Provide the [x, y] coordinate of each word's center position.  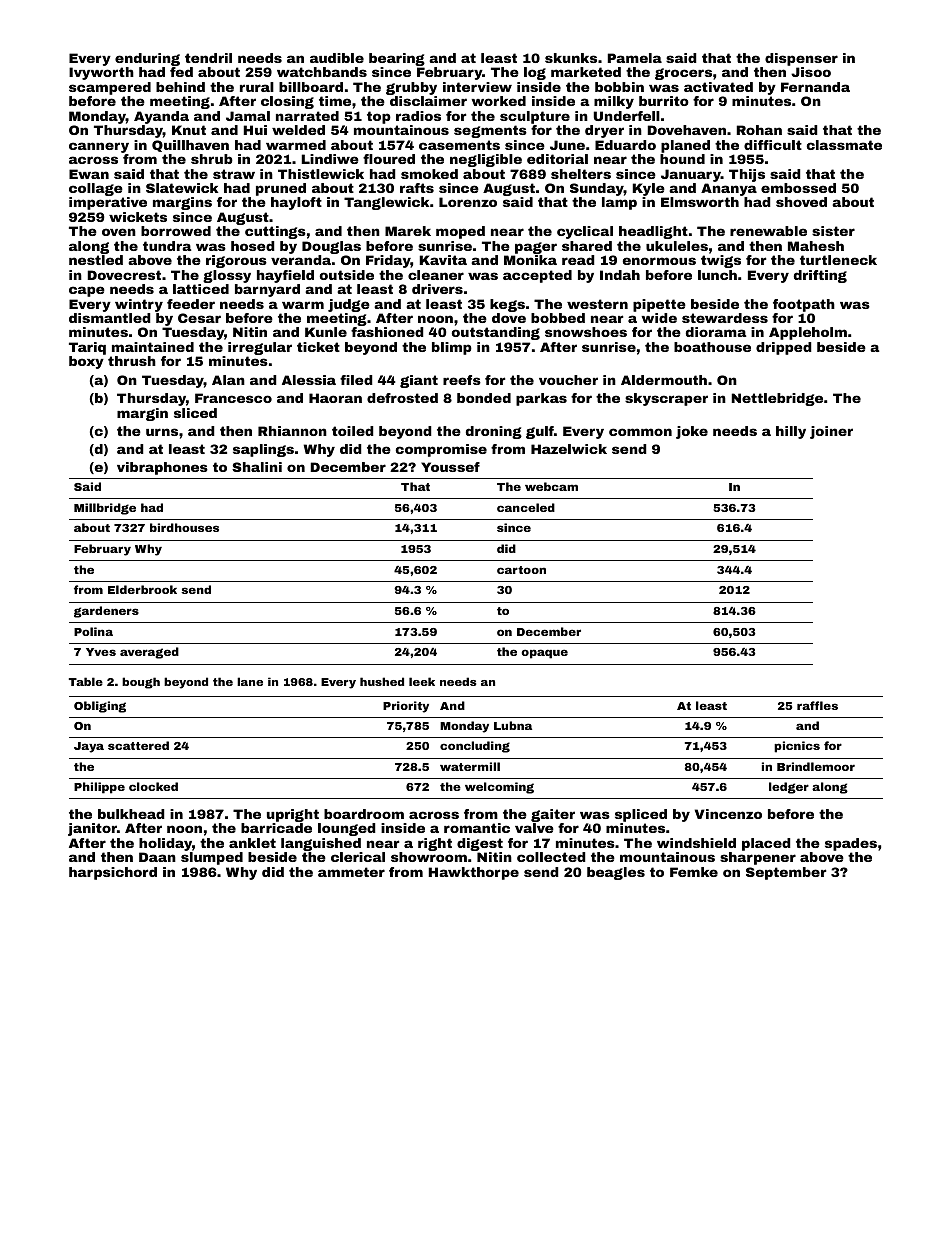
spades [851, 844]
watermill [470, 766]
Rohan [759, 130]
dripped [784, 348]
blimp [452, 348]
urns [162, 432]
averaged [149, 653]
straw [234, 174]
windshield [696, 843]
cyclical [585, 232]
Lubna [513, 725]
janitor [92, 829]
